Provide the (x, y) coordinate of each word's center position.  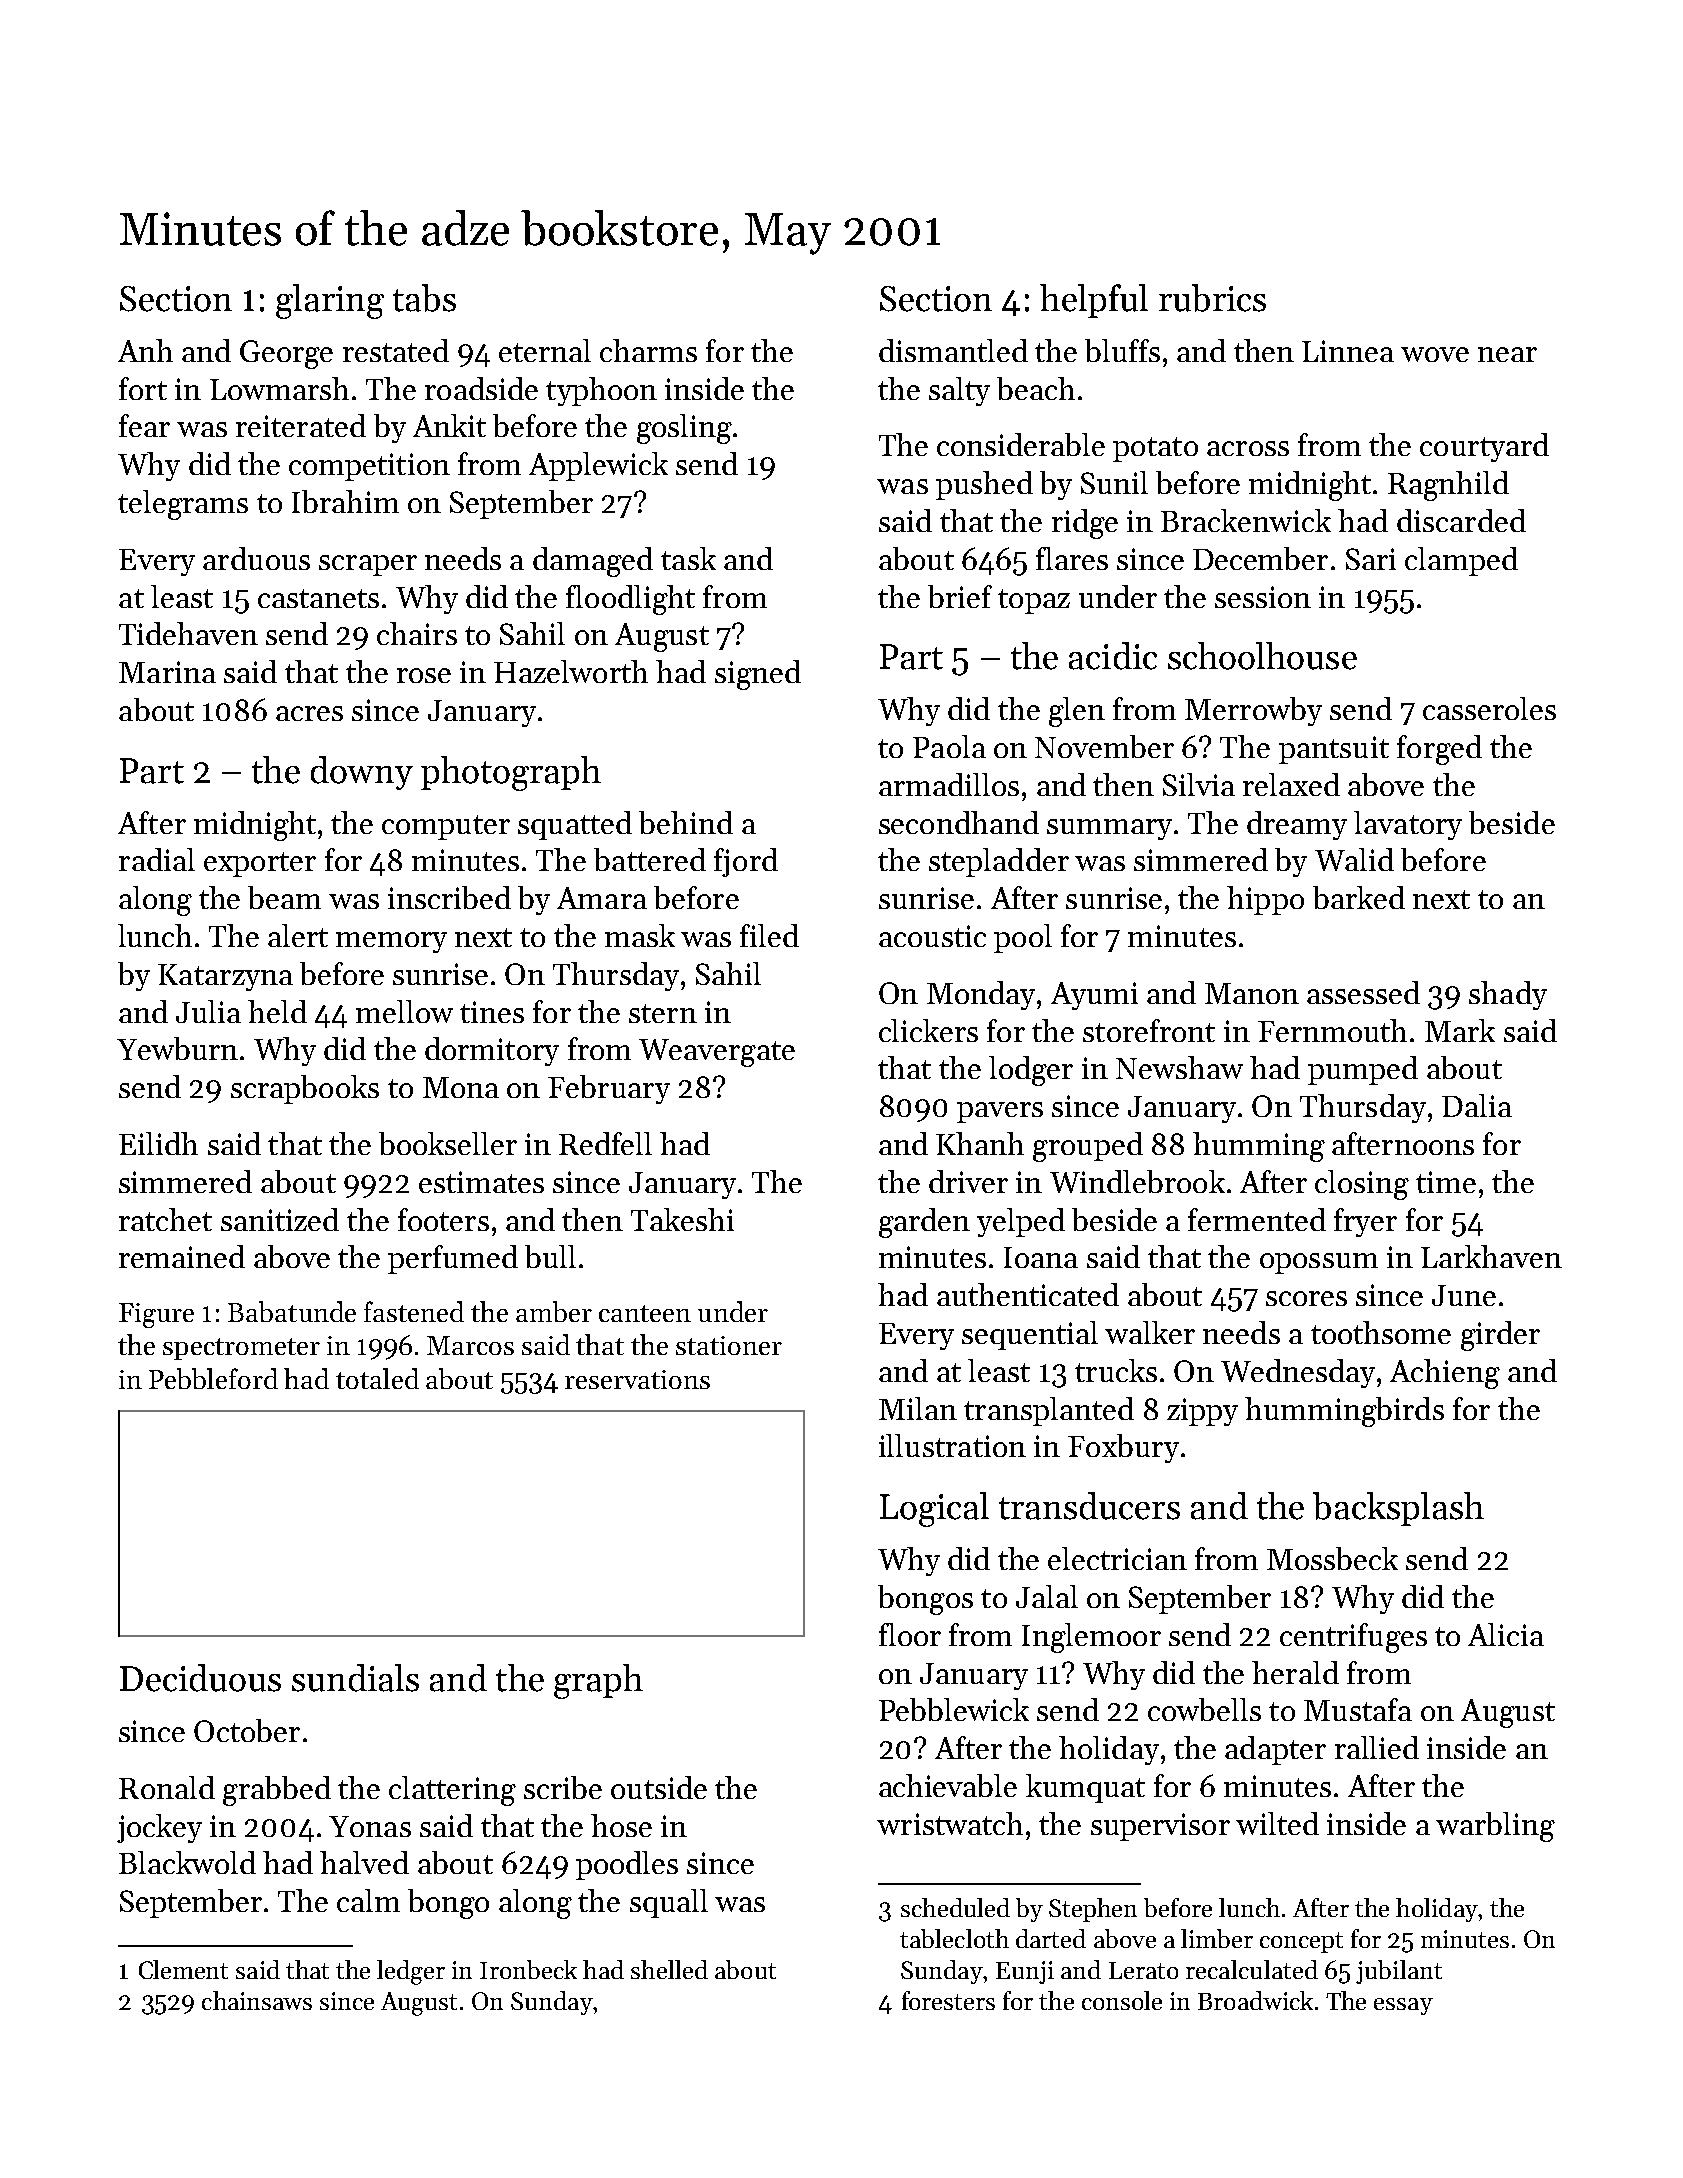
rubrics (1212, 298)
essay (1403, 2006)
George (286, 354)
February (609, 1089)
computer (446, 827)
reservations (637, 1379)
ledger (411, 1972)
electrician (1117, 1558)
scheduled (955, 1907)
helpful (1094, 301)
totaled (377, 1378)
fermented (1257, 1219)
